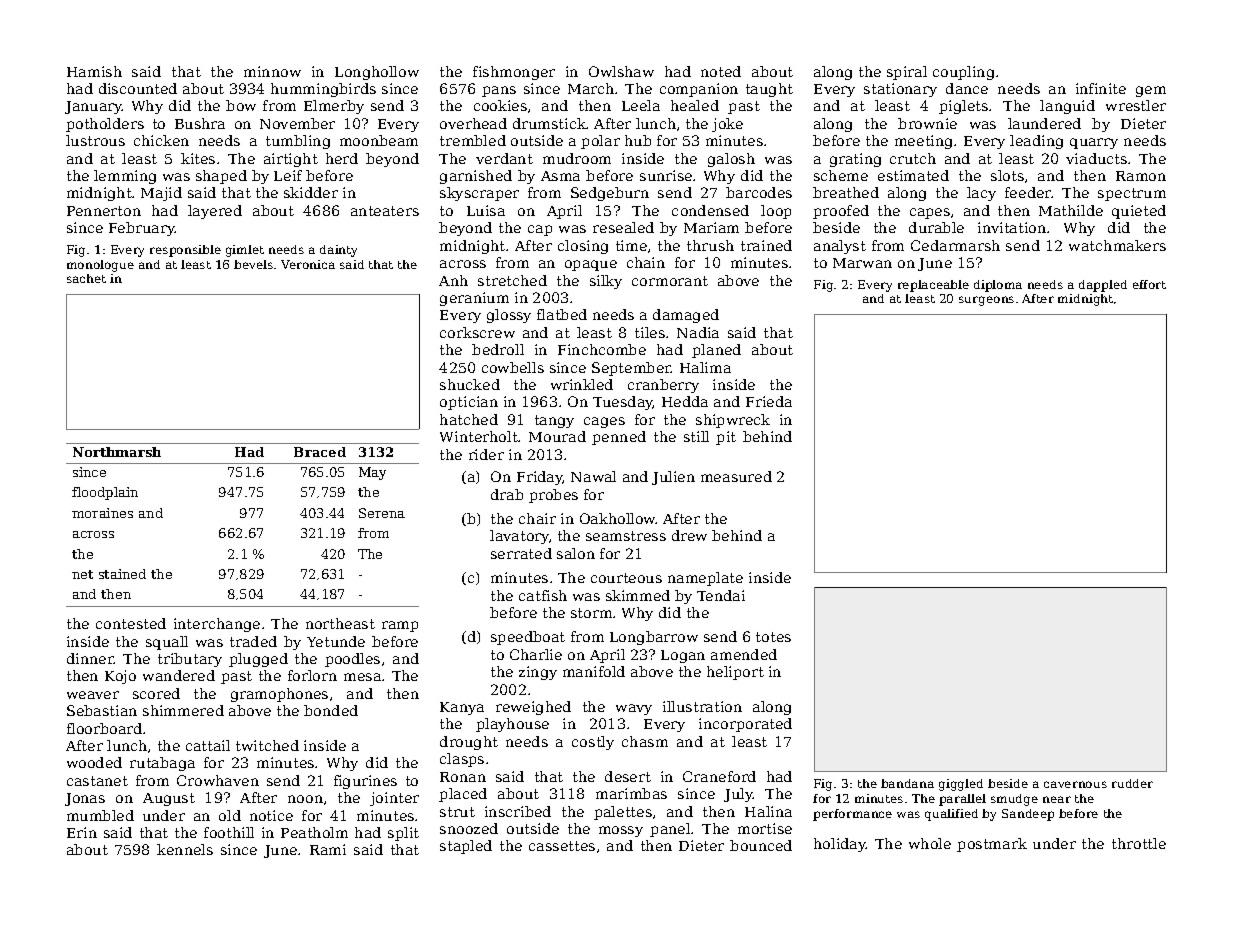 The image size is (1233, 952). I want to click on measured, so click(736, 476).
